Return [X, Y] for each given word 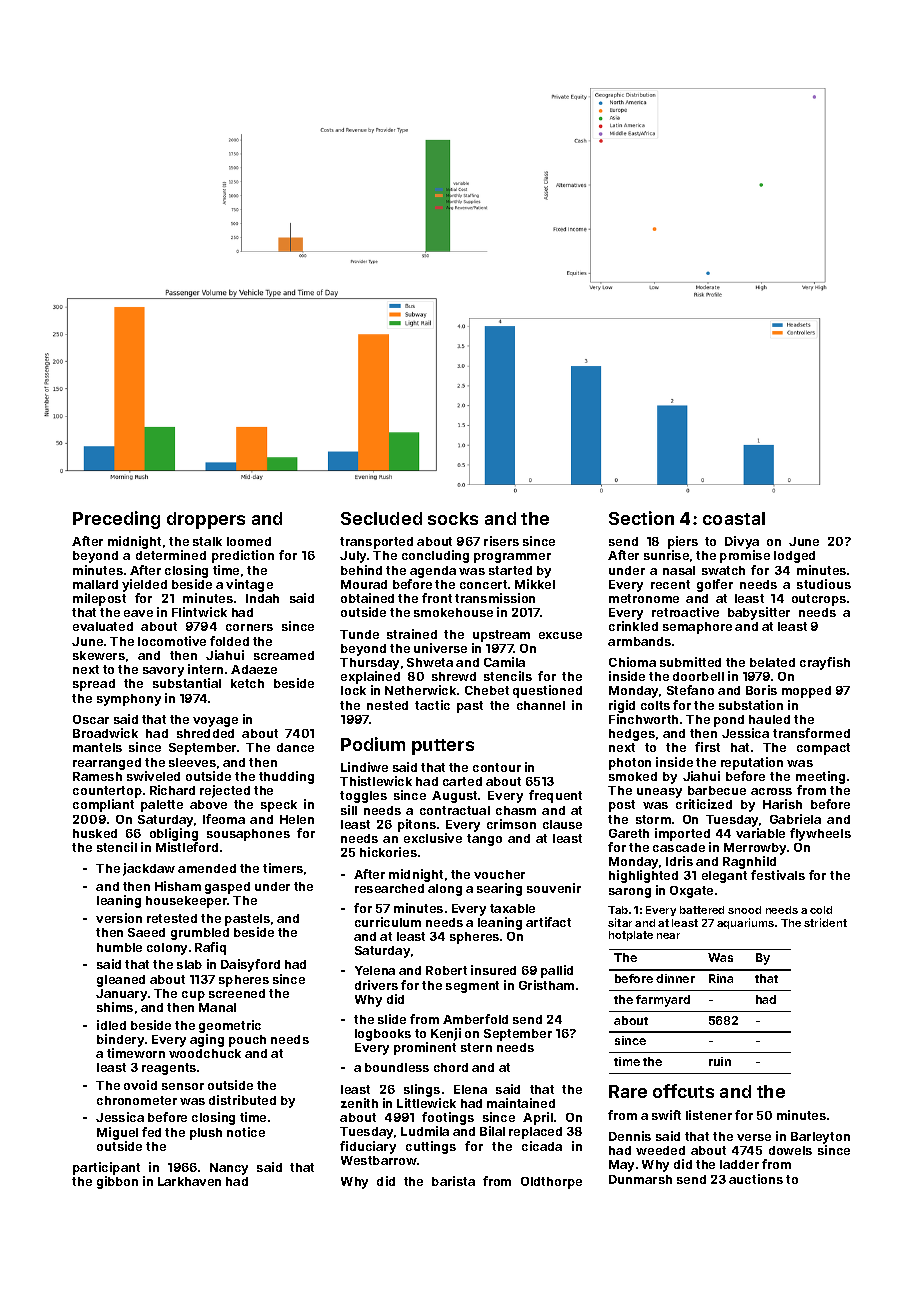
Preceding [116, 520]
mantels [97, 747]
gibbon [117, 1182]
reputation [752, 763]
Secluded [381, 518]
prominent [425, 1048]
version [119, 918]
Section [641, 518]
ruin [720, 1061]
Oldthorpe [551, 1183]
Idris [679, 861]
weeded [660, 1150]
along [445, 890]
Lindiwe [364, 767]
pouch [247, 1041]
